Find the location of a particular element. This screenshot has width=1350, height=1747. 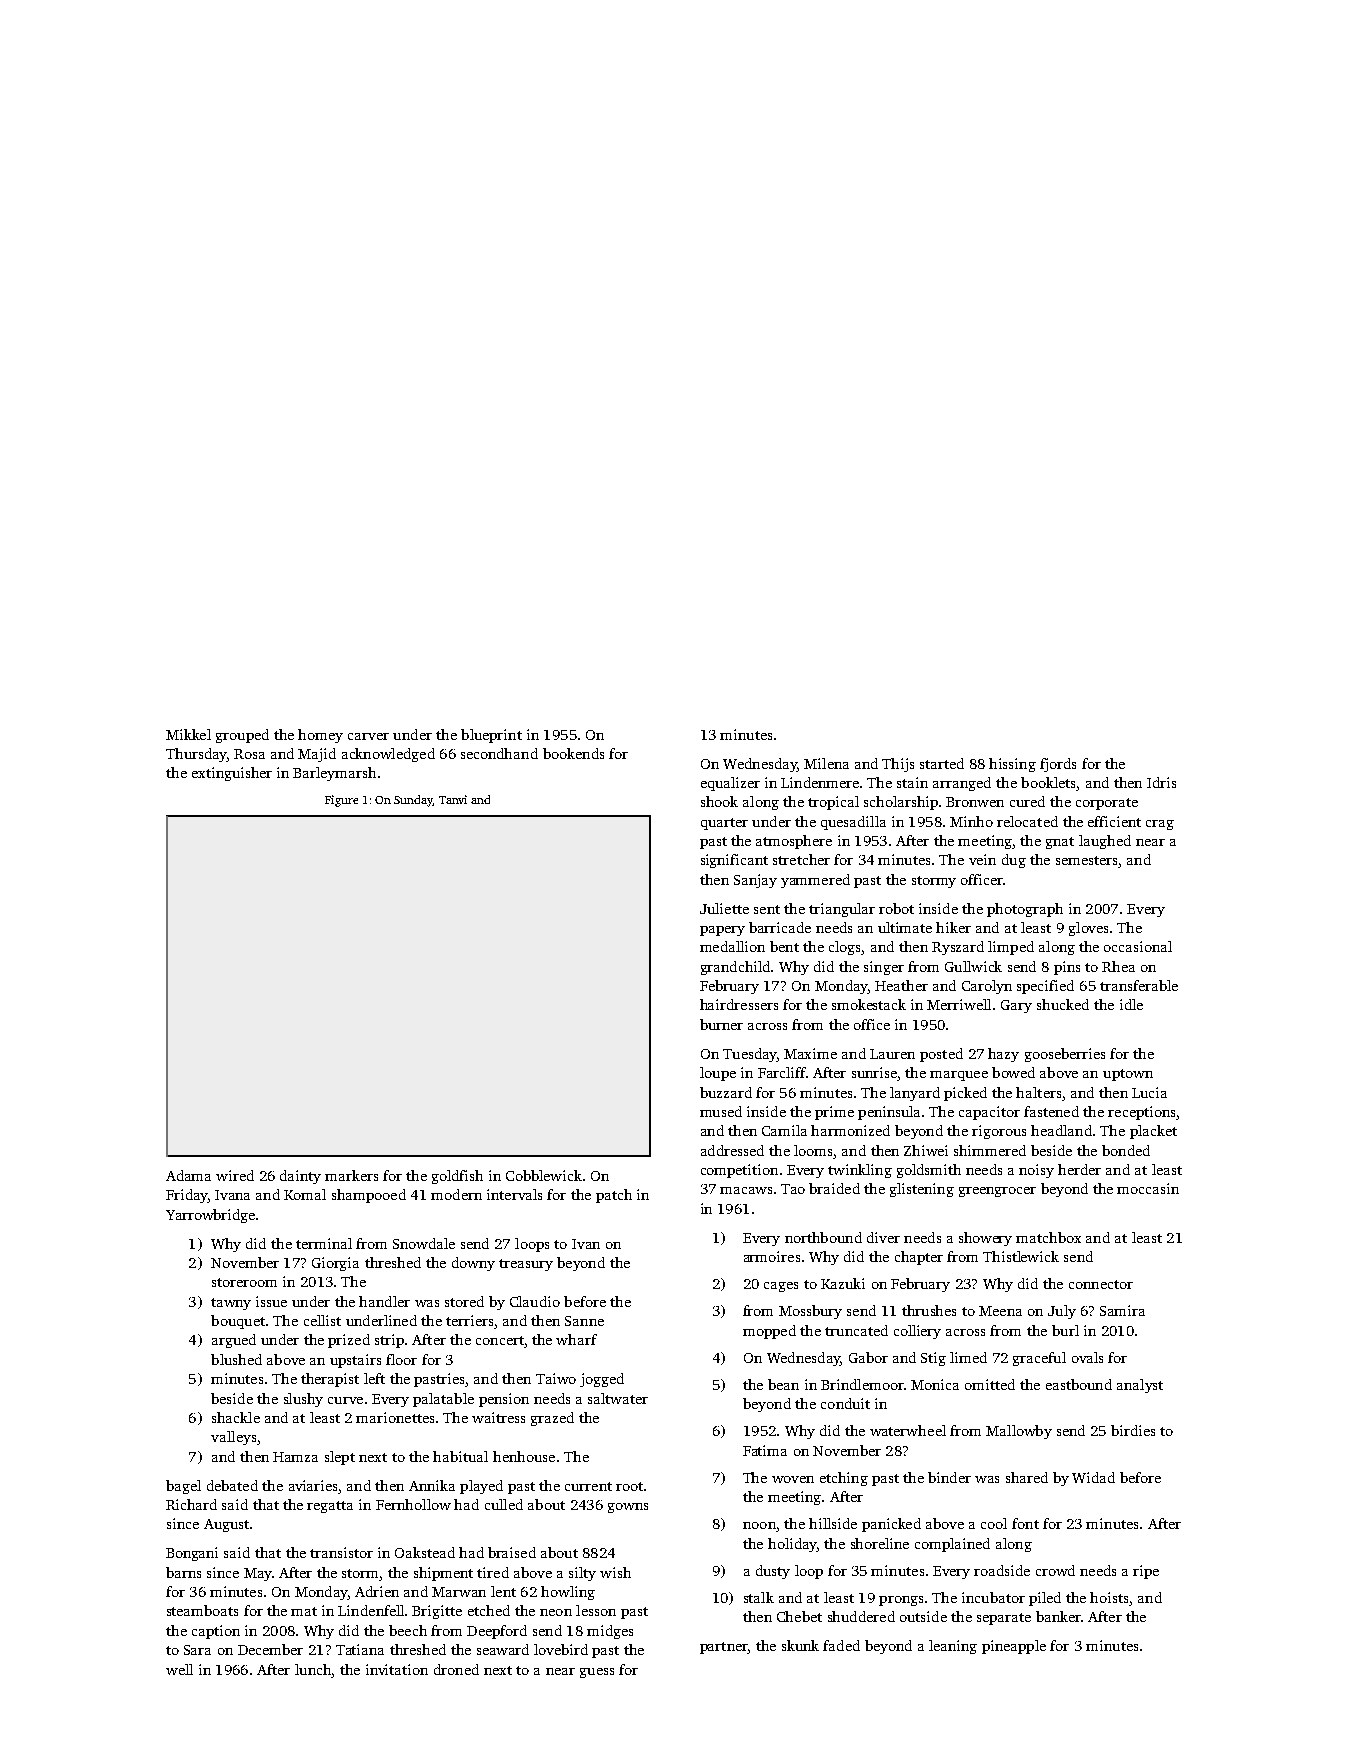

faded is located at coordinates (841, 1645).
